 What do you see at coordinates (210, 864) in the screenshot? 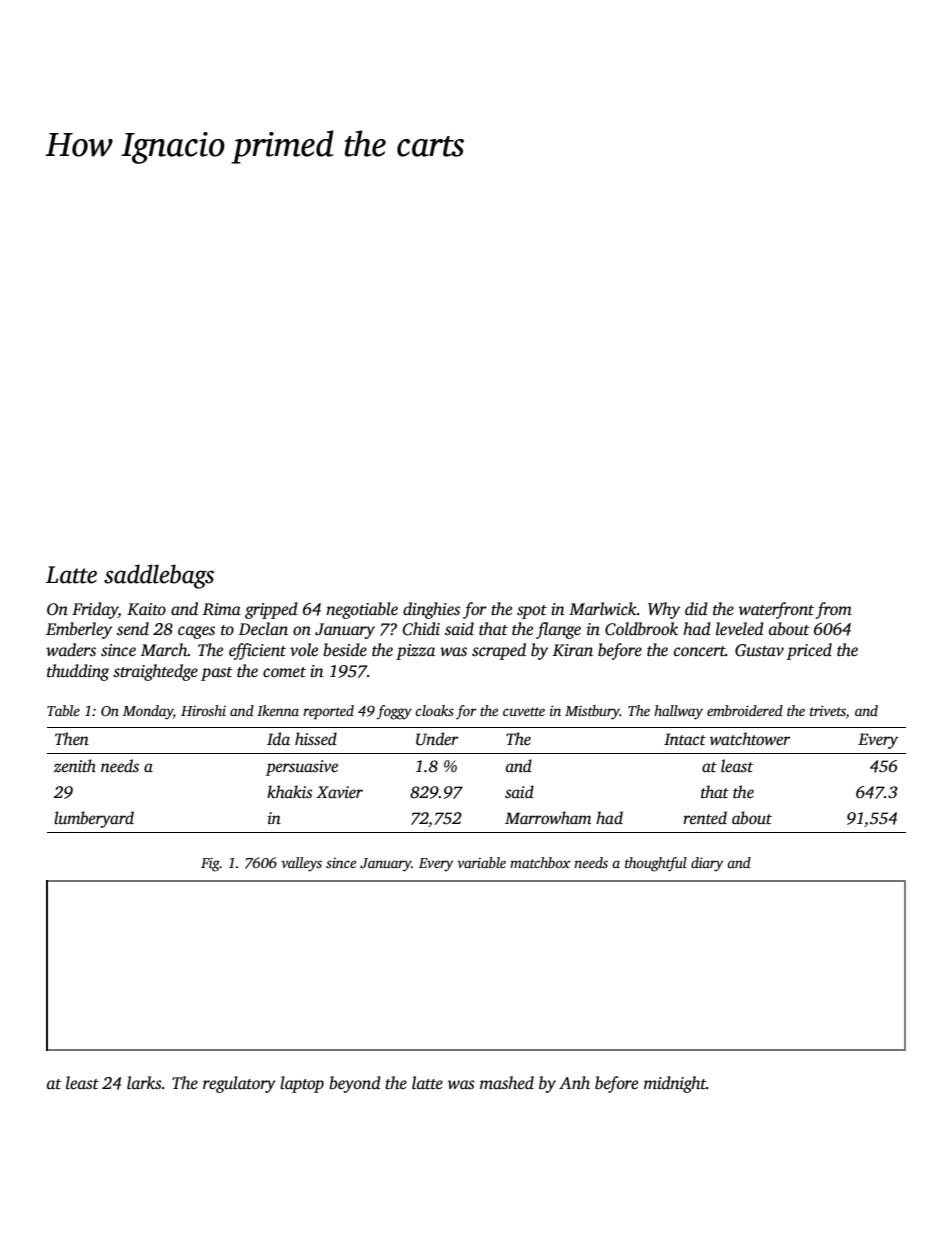
I see `Fig` at bounding box center [210, 864].
